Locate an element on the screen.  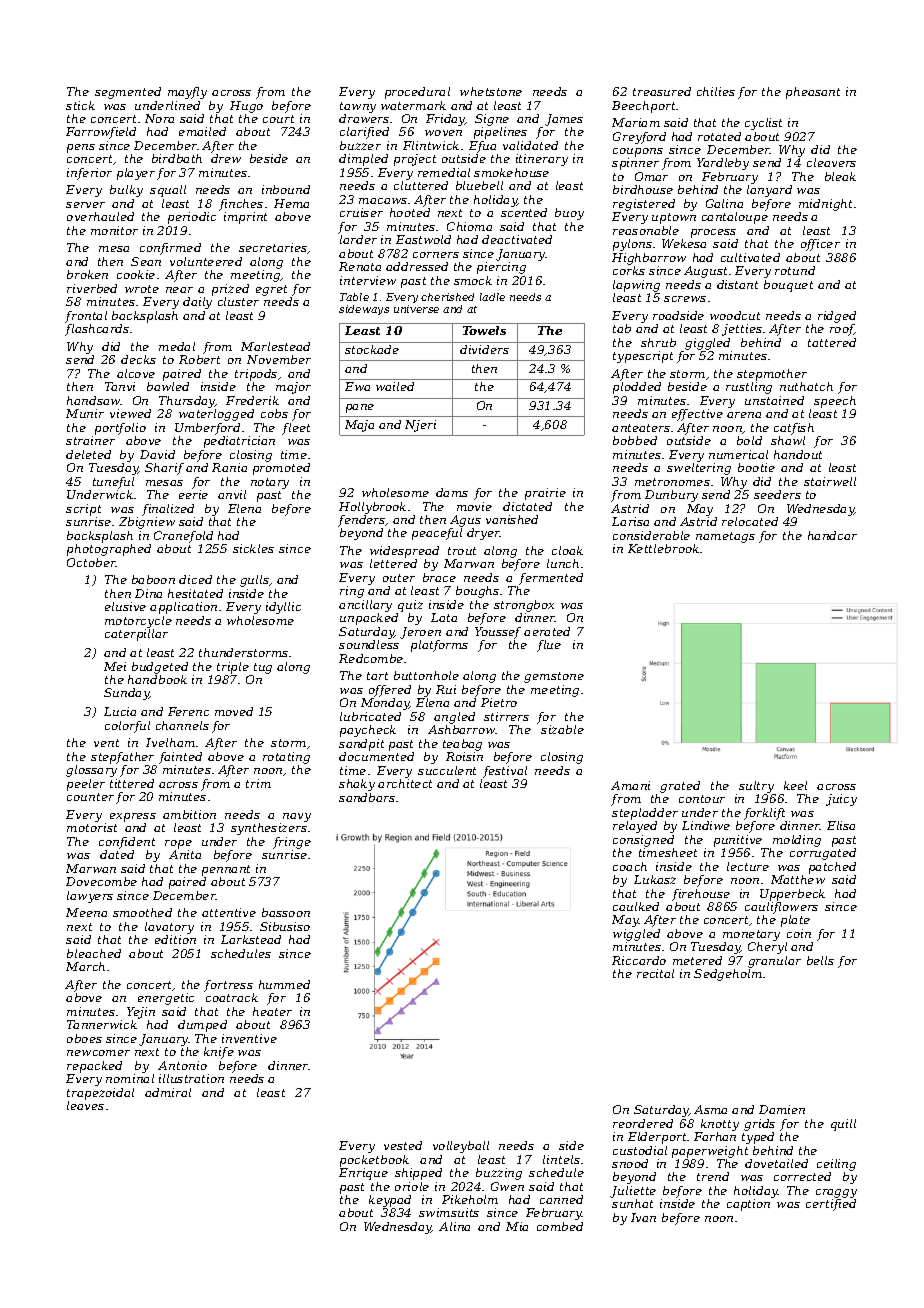
motorist is located at coordinates (92, 827).
